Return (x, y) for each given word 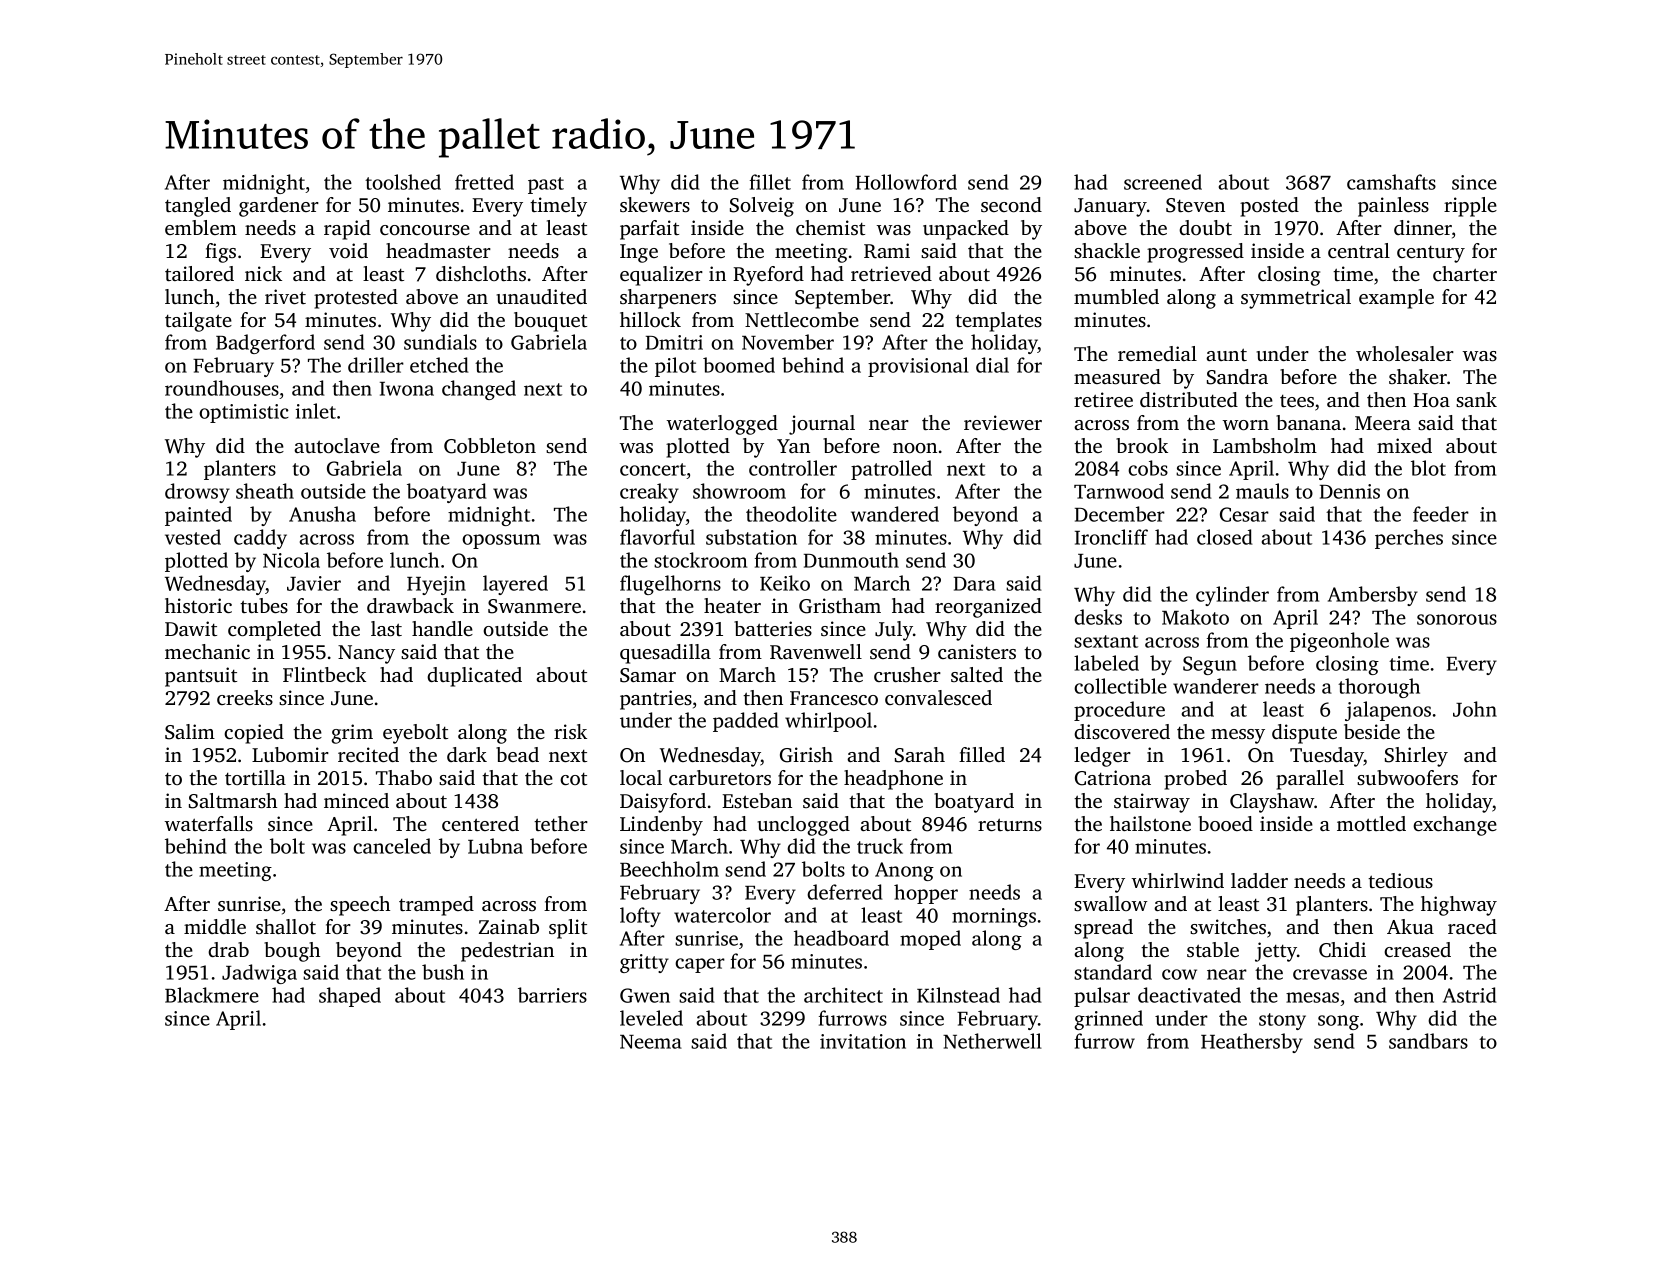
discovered (1122, 731)
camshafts (1391, 182)
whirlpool (828, 722)
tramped (436, 906)
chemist (830, 227)
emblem (201, 227)
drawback (410, 605)
